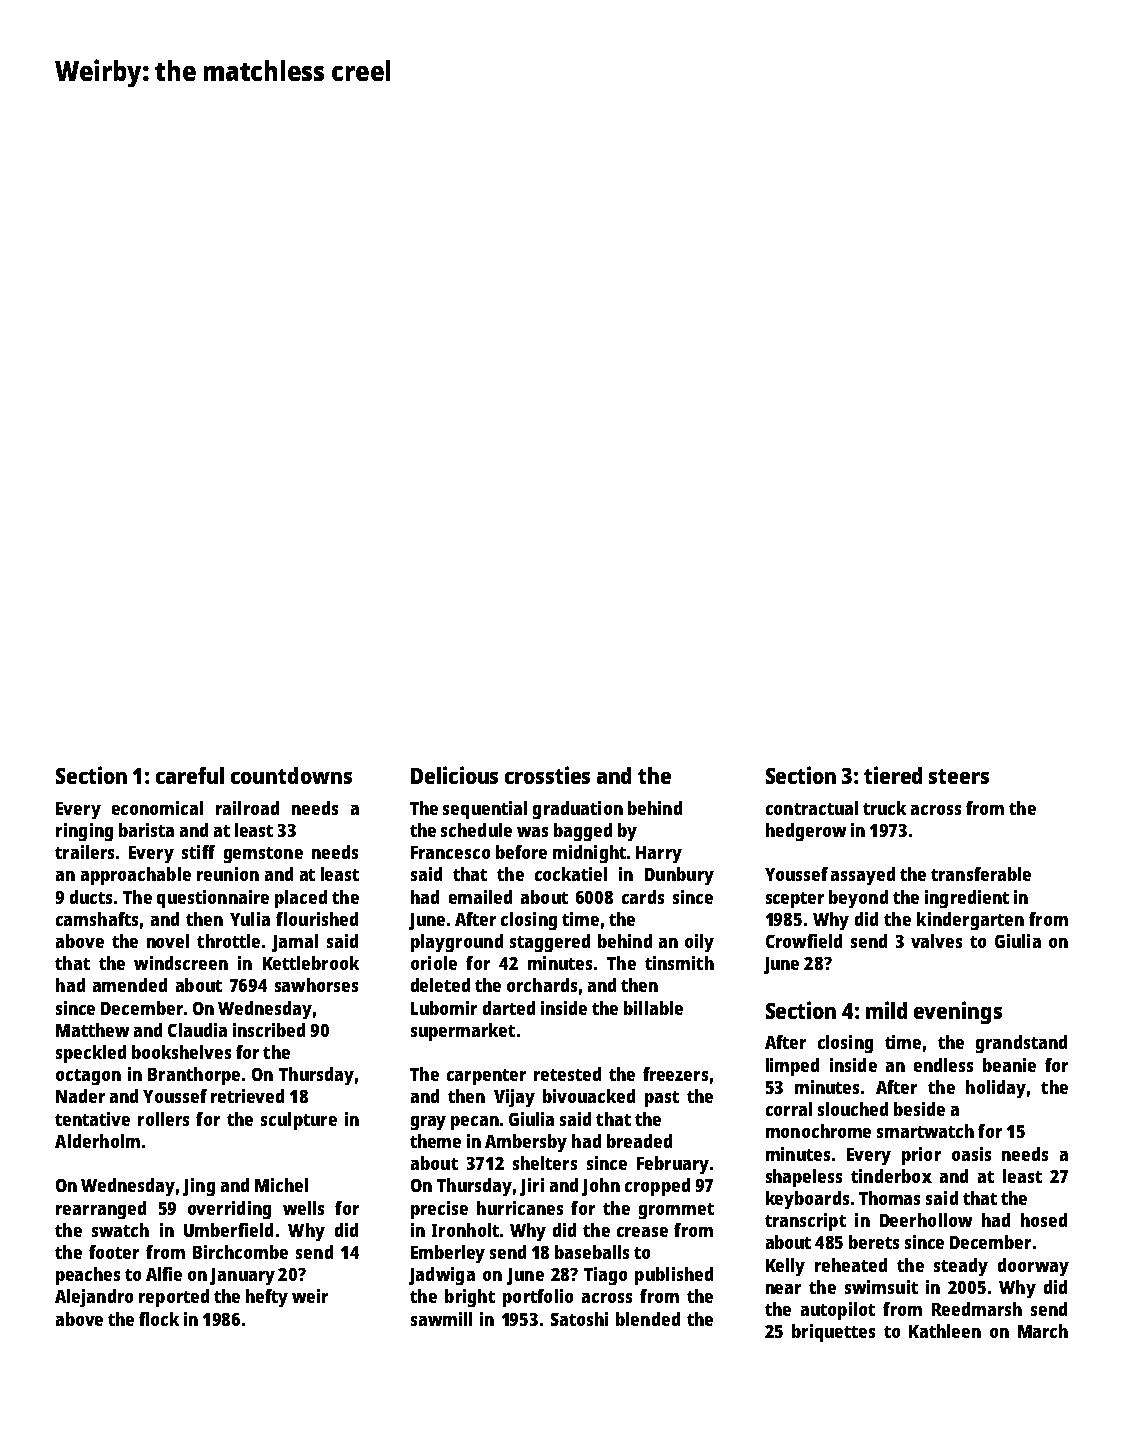  I want to click on crease, so click(642, 1232).
